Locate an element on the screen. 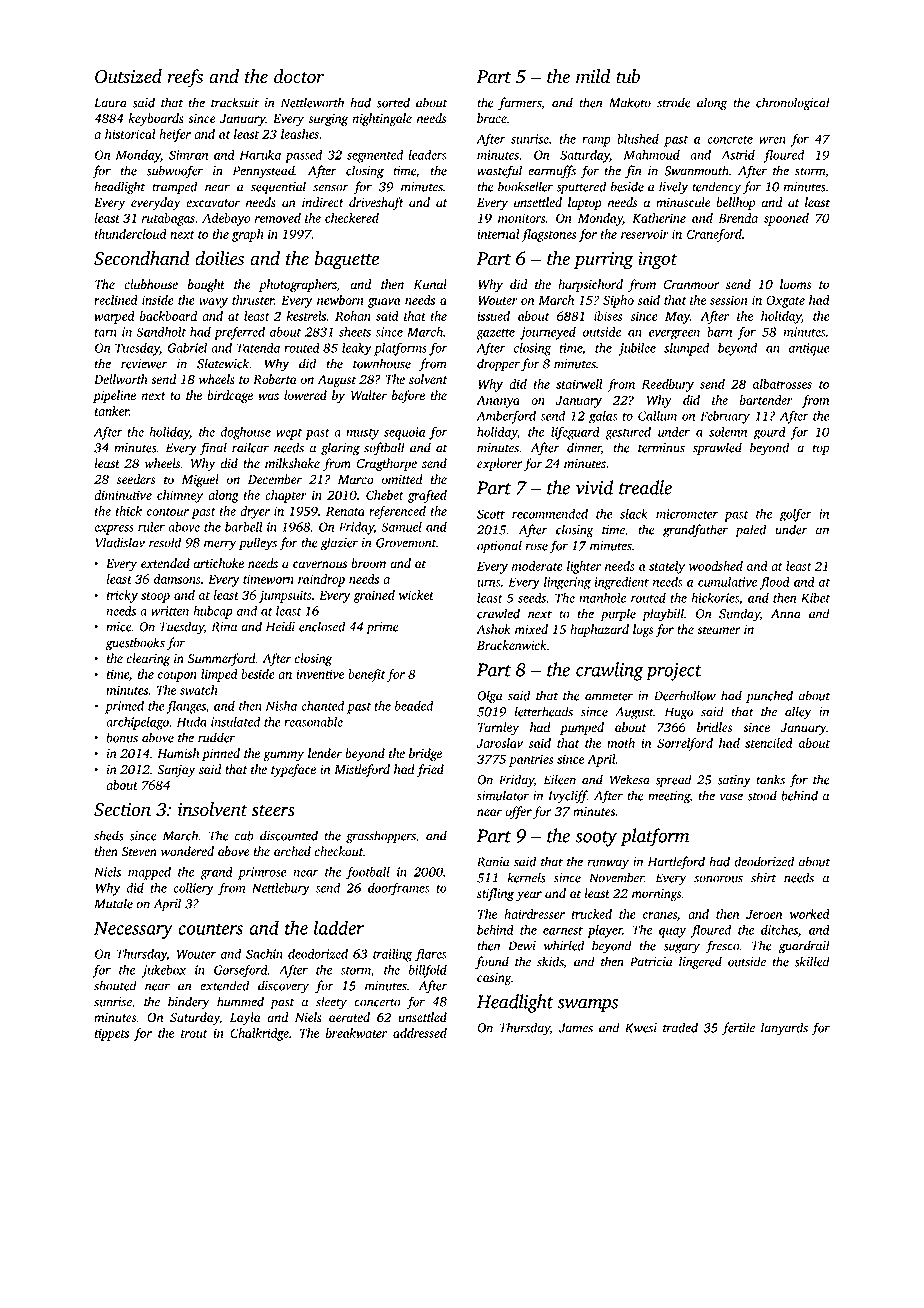  sheds is located at coordinates (108, 835).
